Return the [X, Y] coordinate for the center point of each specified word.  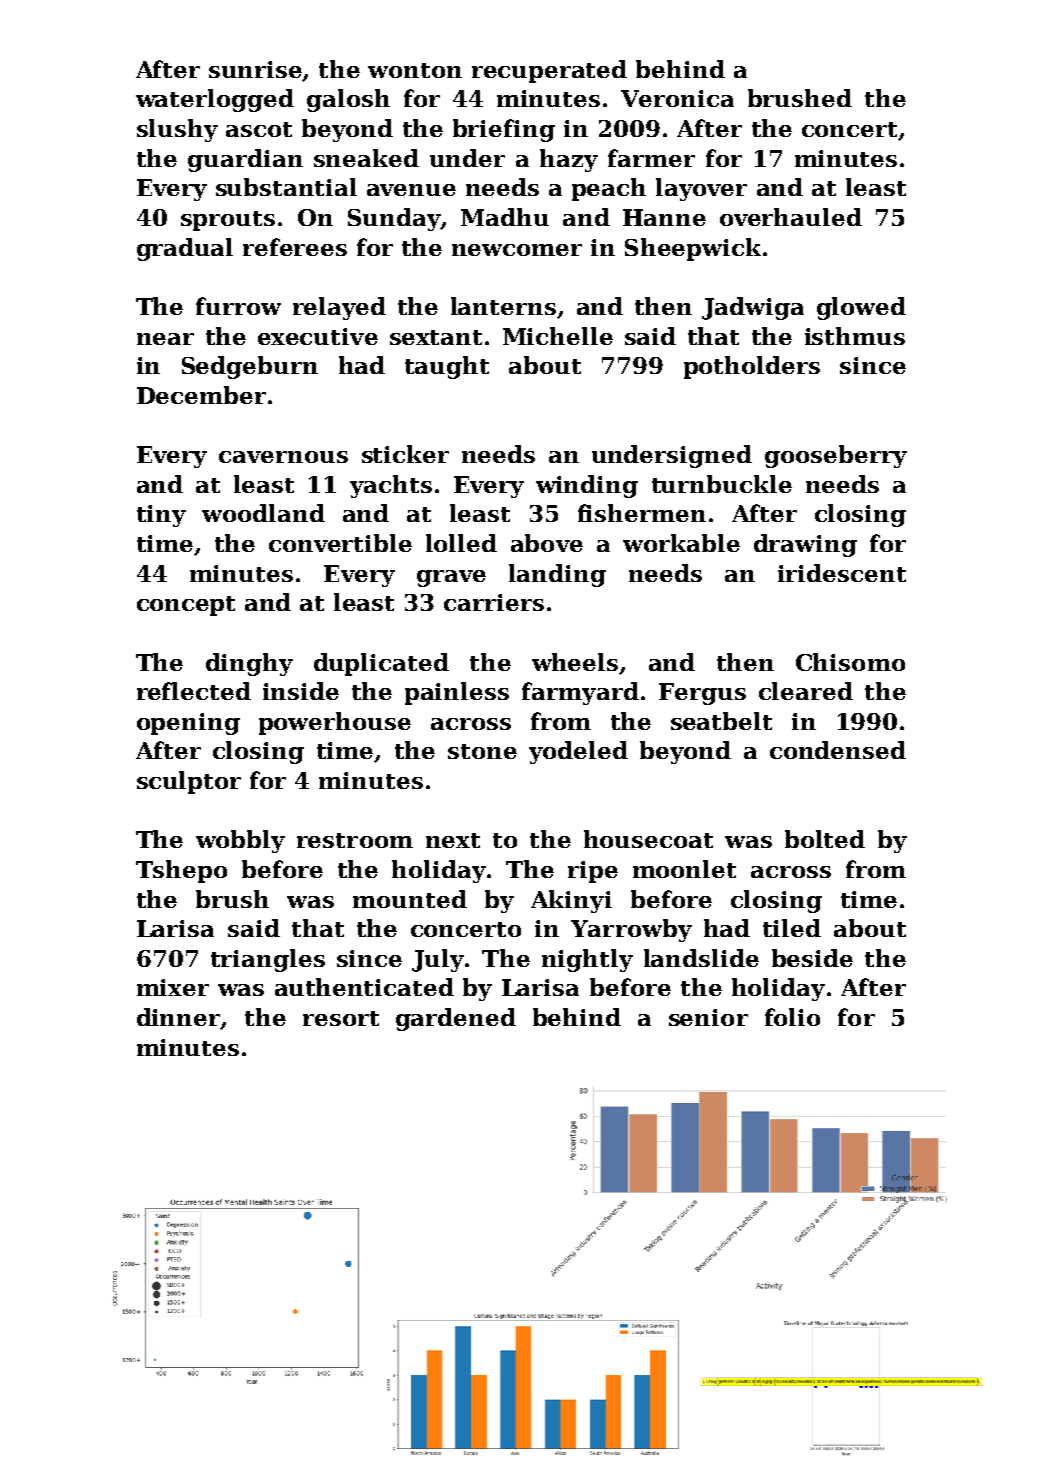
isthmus [855, 336]
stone [482, 751]
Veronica [677, 98]
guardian [245, 160]
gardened [456, 1019]
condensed [838, 750]
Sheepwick [693, 249]
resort [341, 1018]
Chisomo [850, 662]
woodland [263, 513]
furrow [238, 306]
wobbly [240, 841]
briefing [504, 130]
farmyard [580, 693]
